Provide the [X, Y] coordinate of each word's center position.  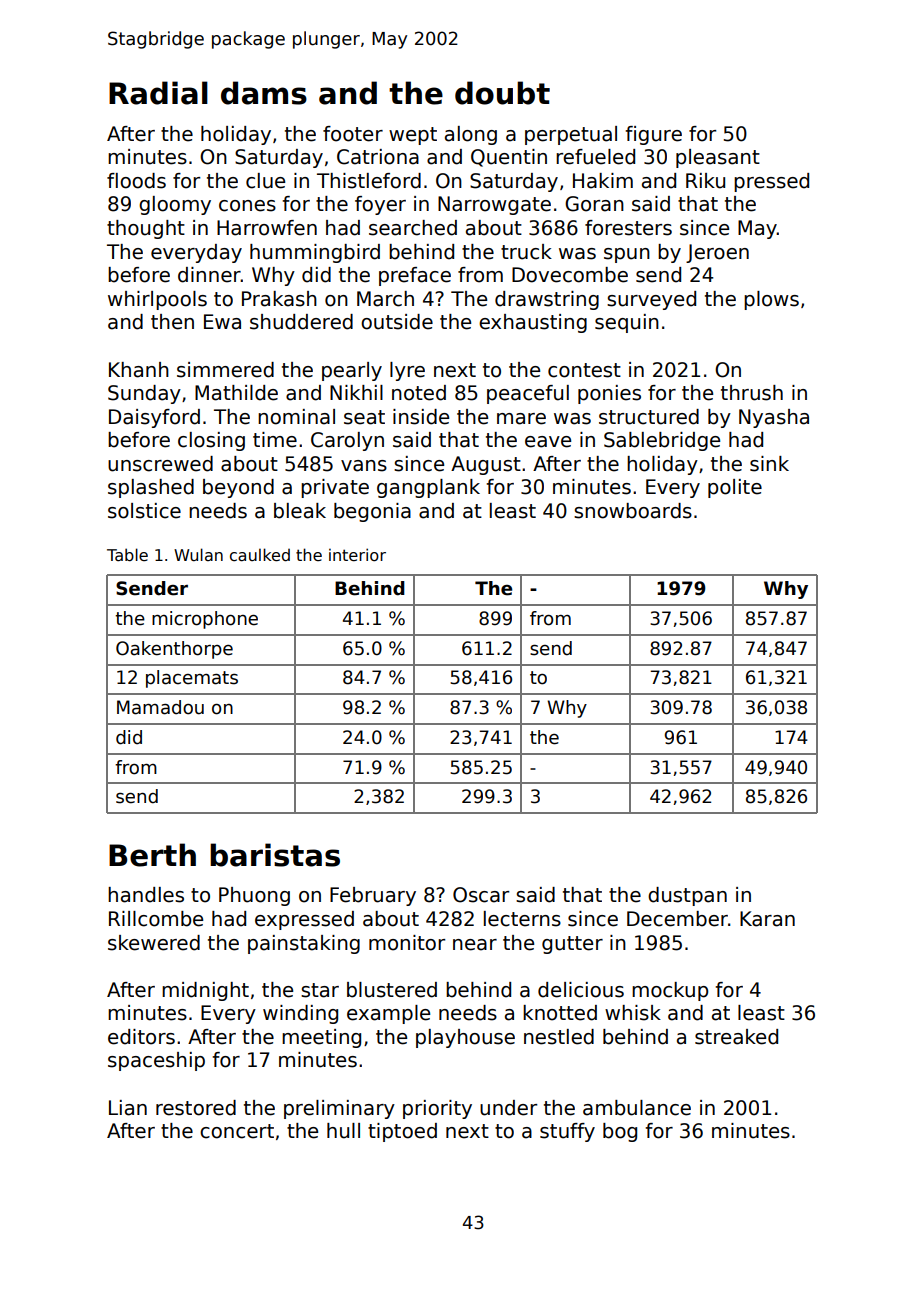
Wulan [198, 554]
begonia [372, 512]
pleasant [718, 158]
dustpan [687, 896]
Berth [152, 855]
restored [196, 1108]
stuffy [567, 1132]
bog [620, 1132]
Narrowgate [494, 205]
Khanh [139, 370]
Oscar [481, 895]
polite [735, 488]
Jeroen [717, 253]
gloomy [175, 205]
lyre [407, 371]
